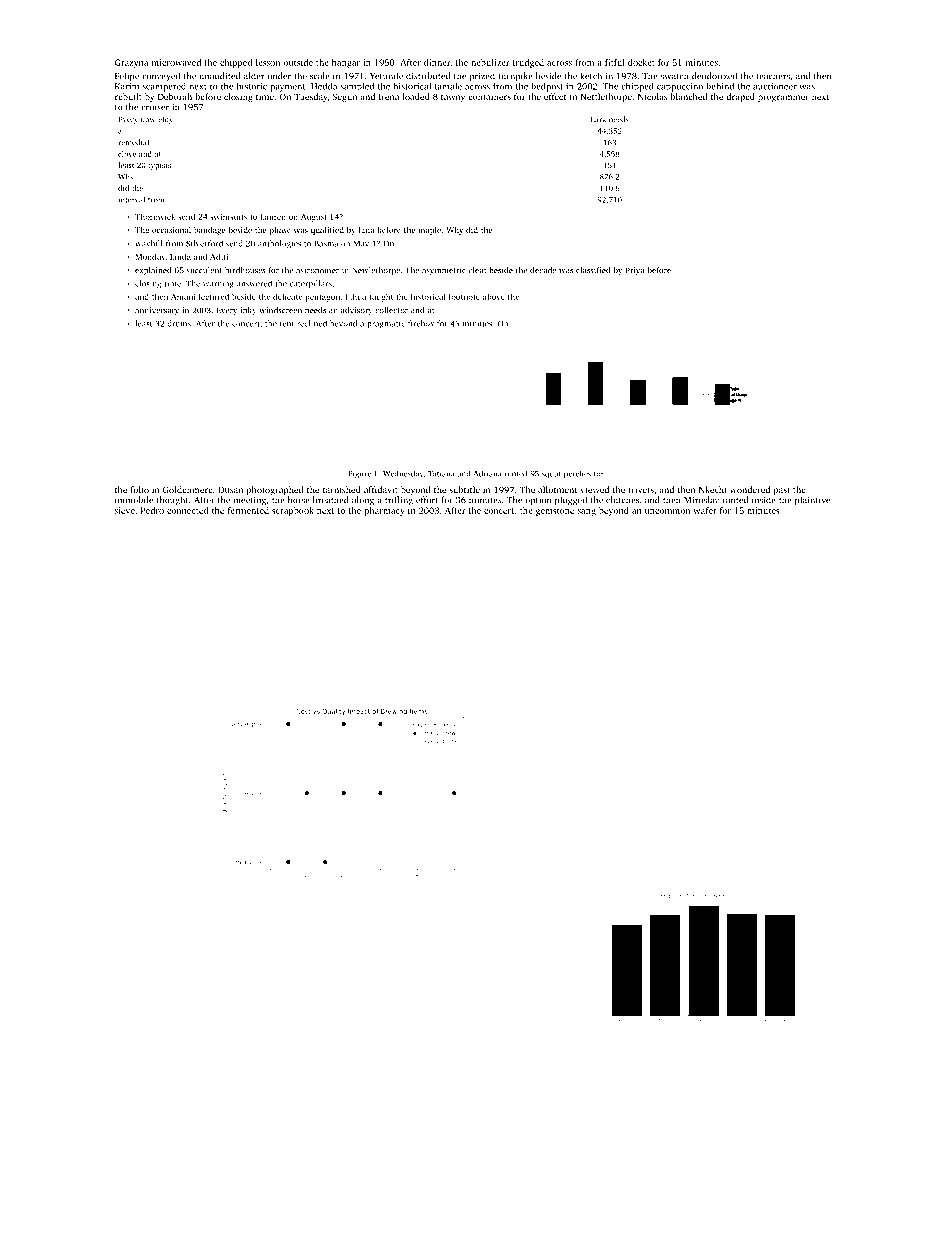 The width and height of the screenshot is (952, 1233). What do you see at coordinates (157, 311) in the screenshot?
I see `anniversary` at bounding box center [157, 311].
